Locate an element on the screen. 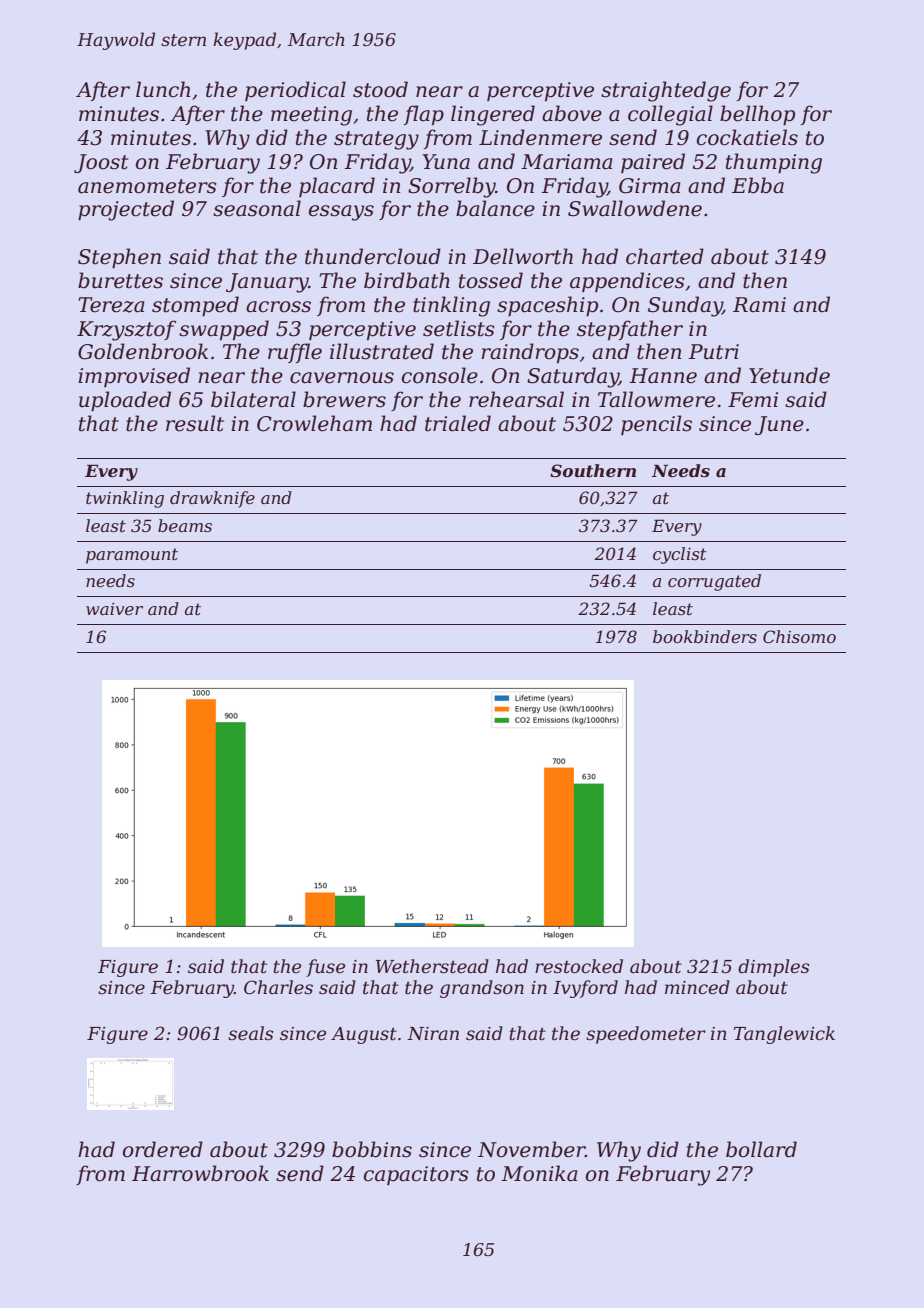  Southern is located at coordinates (593, 470).
